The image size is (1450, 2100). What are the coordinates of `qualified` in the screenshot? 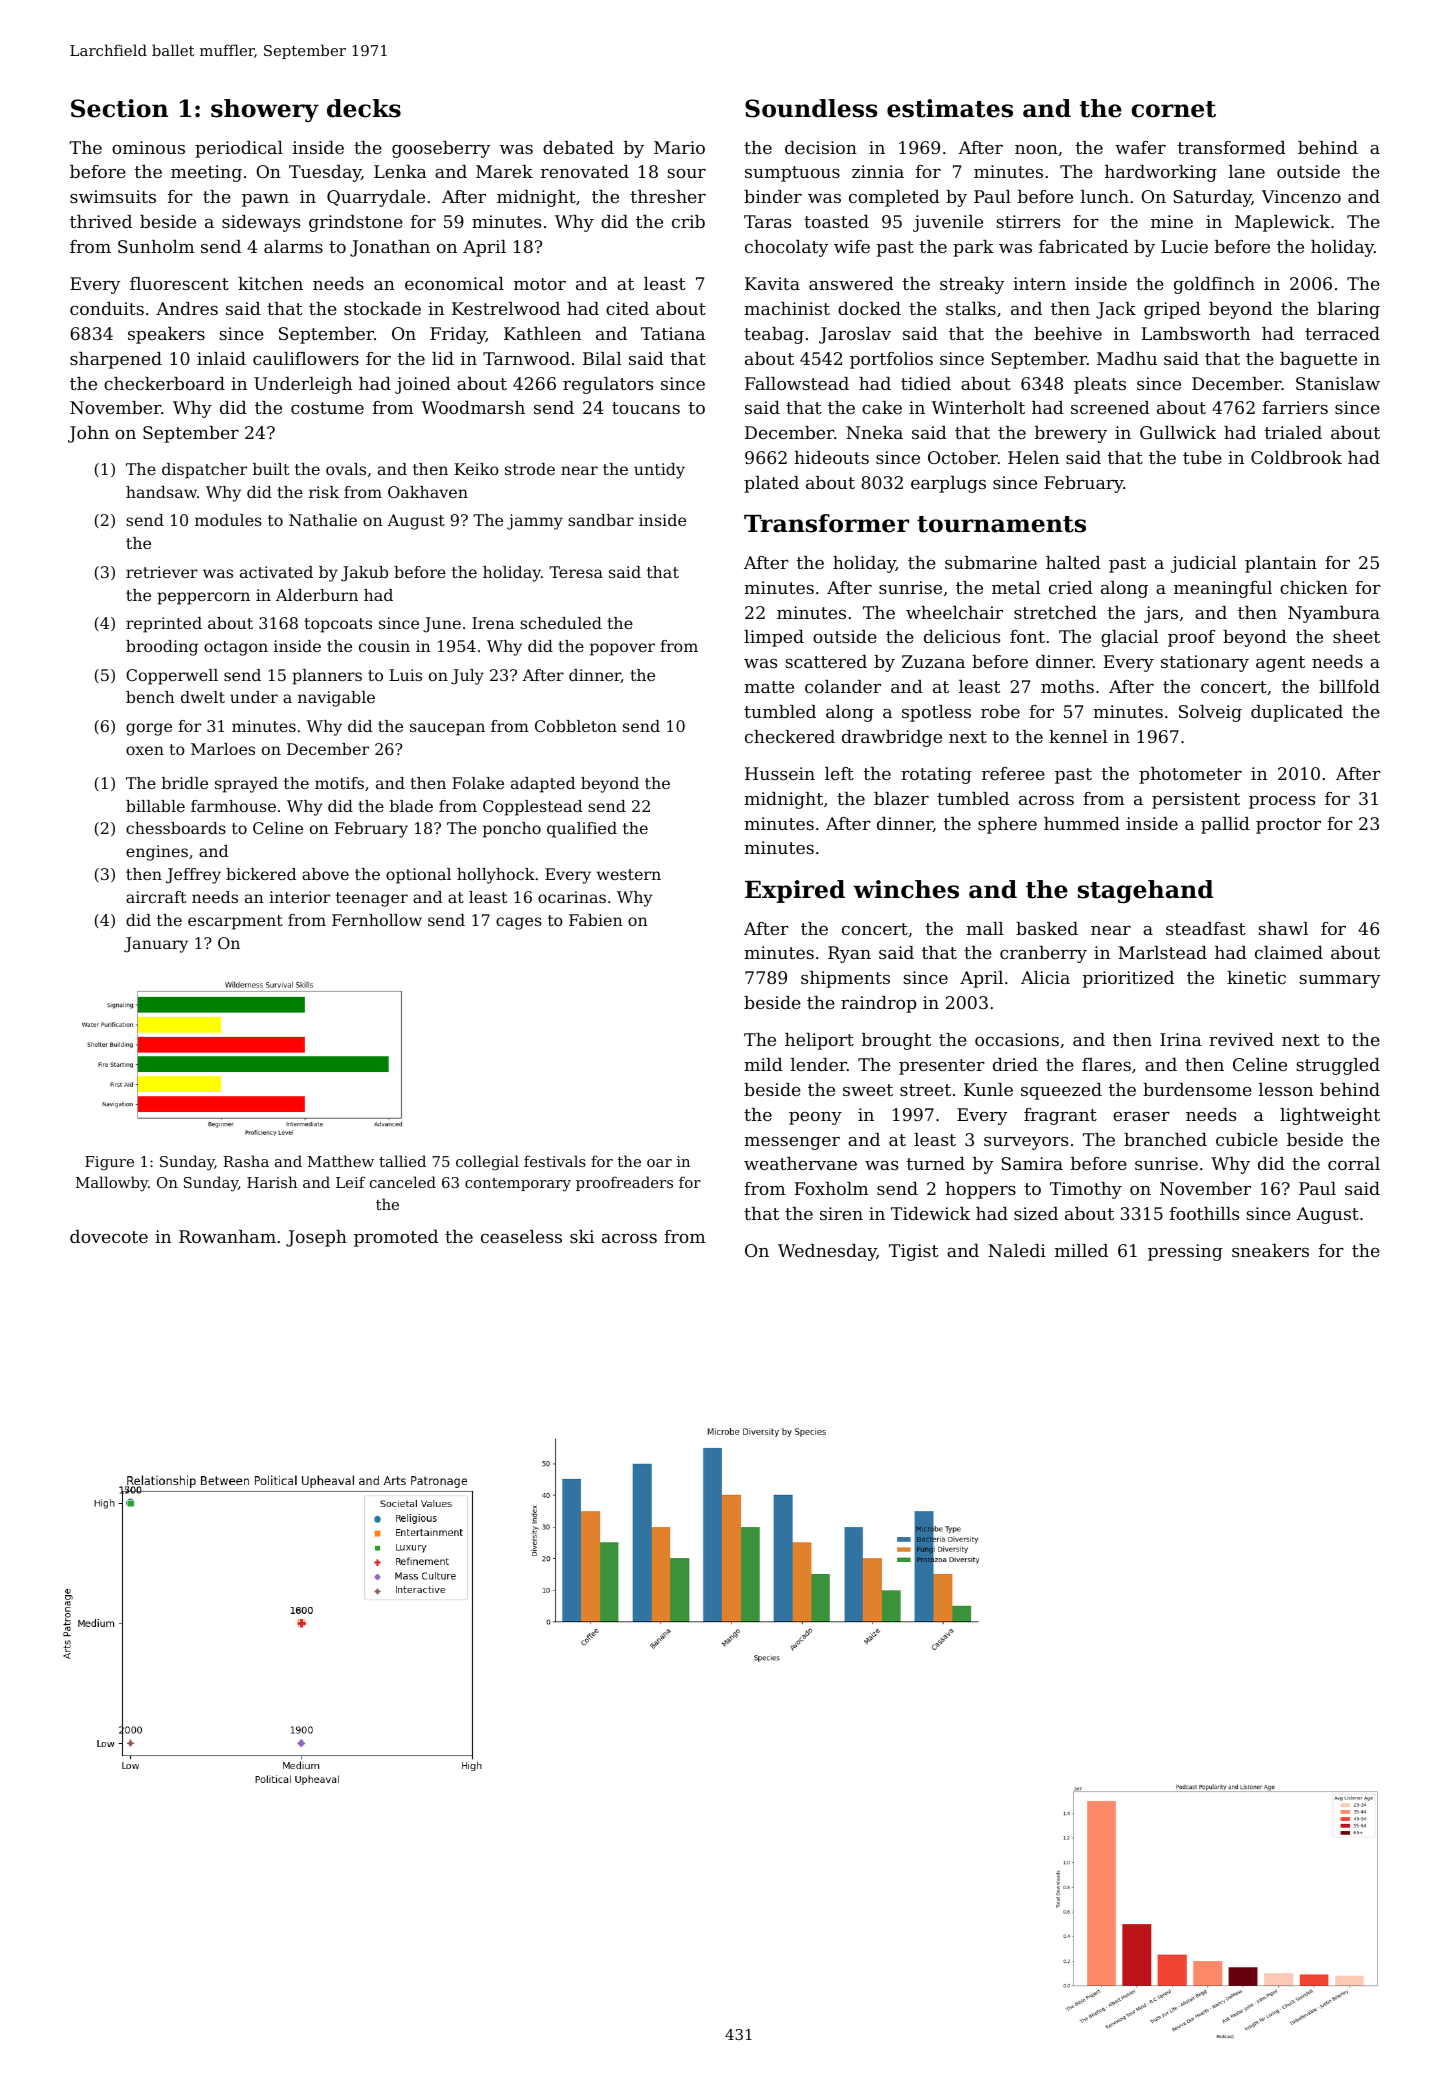 It's located at (582, 830).
